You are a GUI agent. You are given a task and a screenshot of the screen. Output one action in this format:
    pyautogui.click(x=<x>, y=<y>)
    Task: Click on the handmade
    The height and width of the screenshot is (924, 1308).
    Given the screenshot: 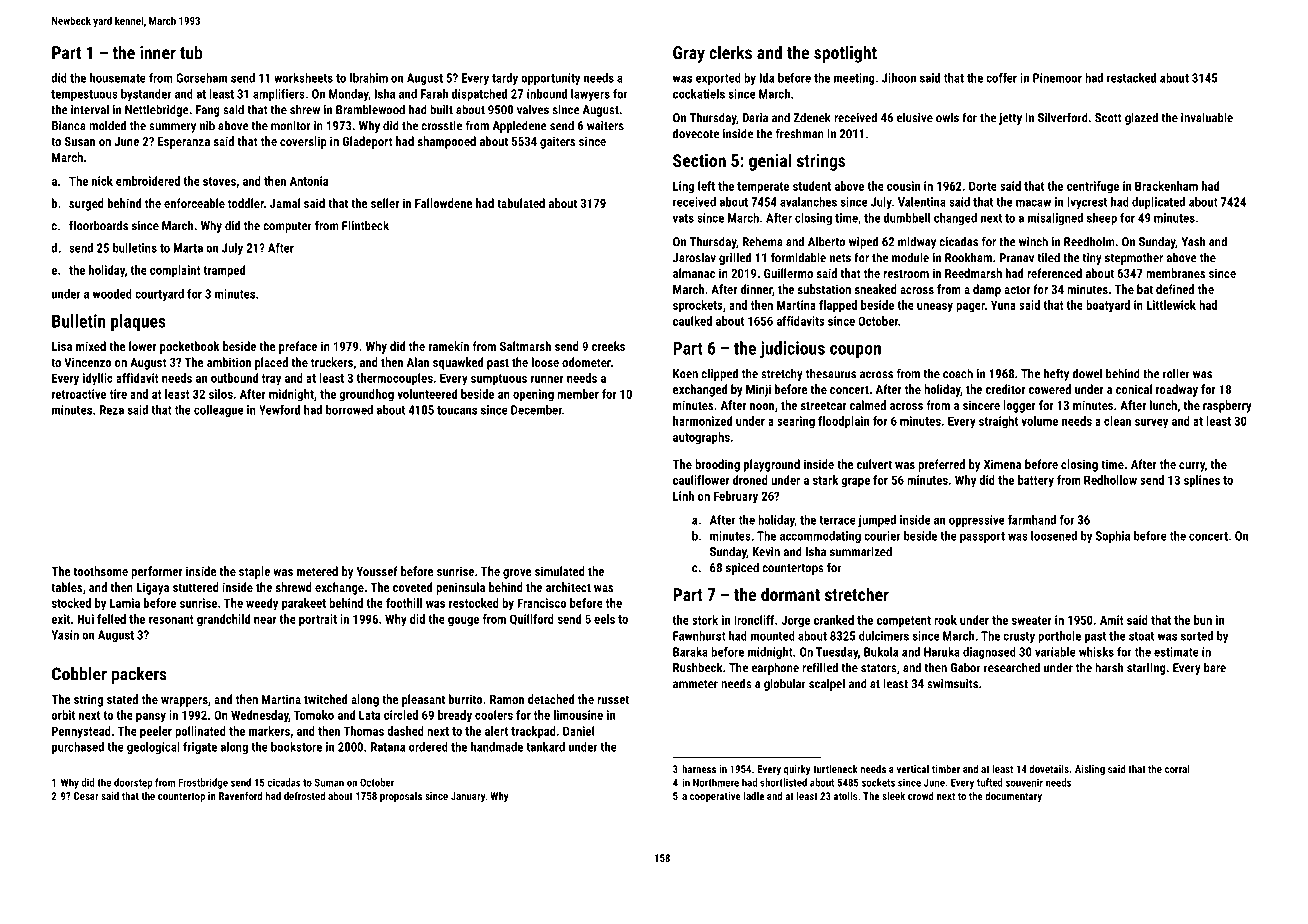 What is the action you would take?
    pyautogui.click(x=497, y=747)
